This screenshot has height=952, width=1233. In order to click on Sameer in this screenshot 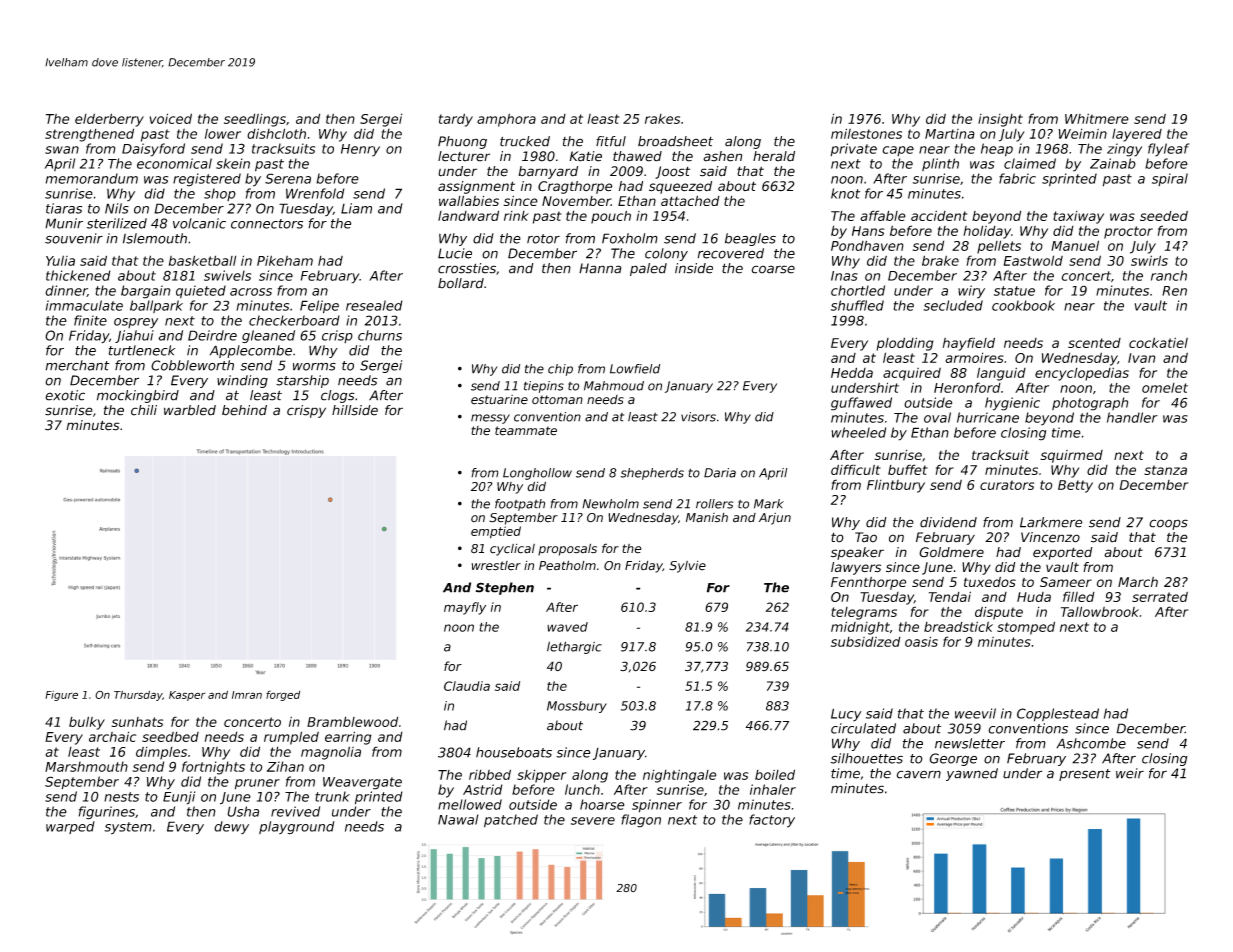, I will do `click(1066, 582)`.
